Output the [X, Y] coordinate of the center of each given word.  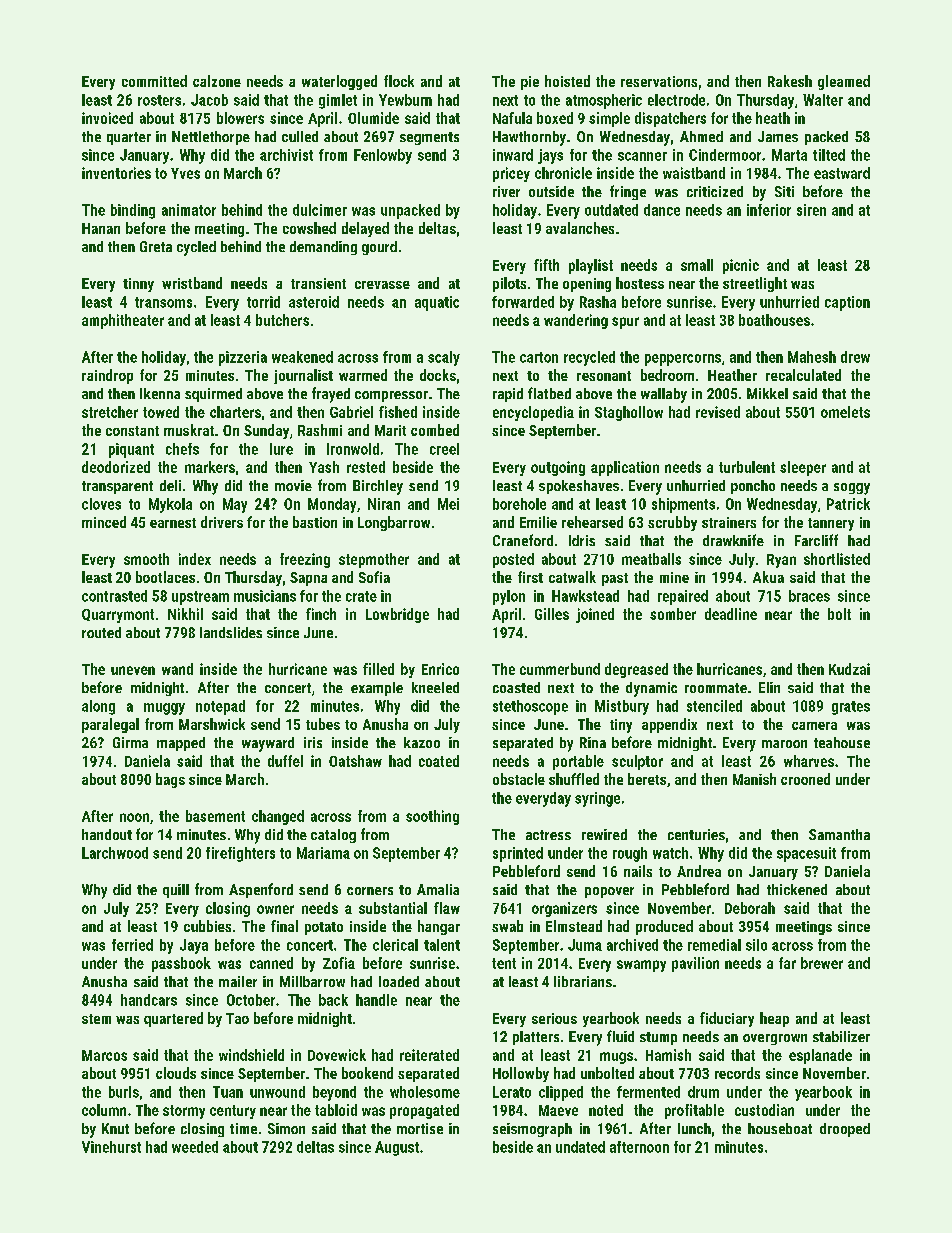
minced [104, 522]
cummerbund [560, 669]
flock [399, 81]
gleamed [844, 82]
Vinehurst [111, 1147]
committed [154, 81]
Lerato [512, 1092]
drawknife [733, 540]
